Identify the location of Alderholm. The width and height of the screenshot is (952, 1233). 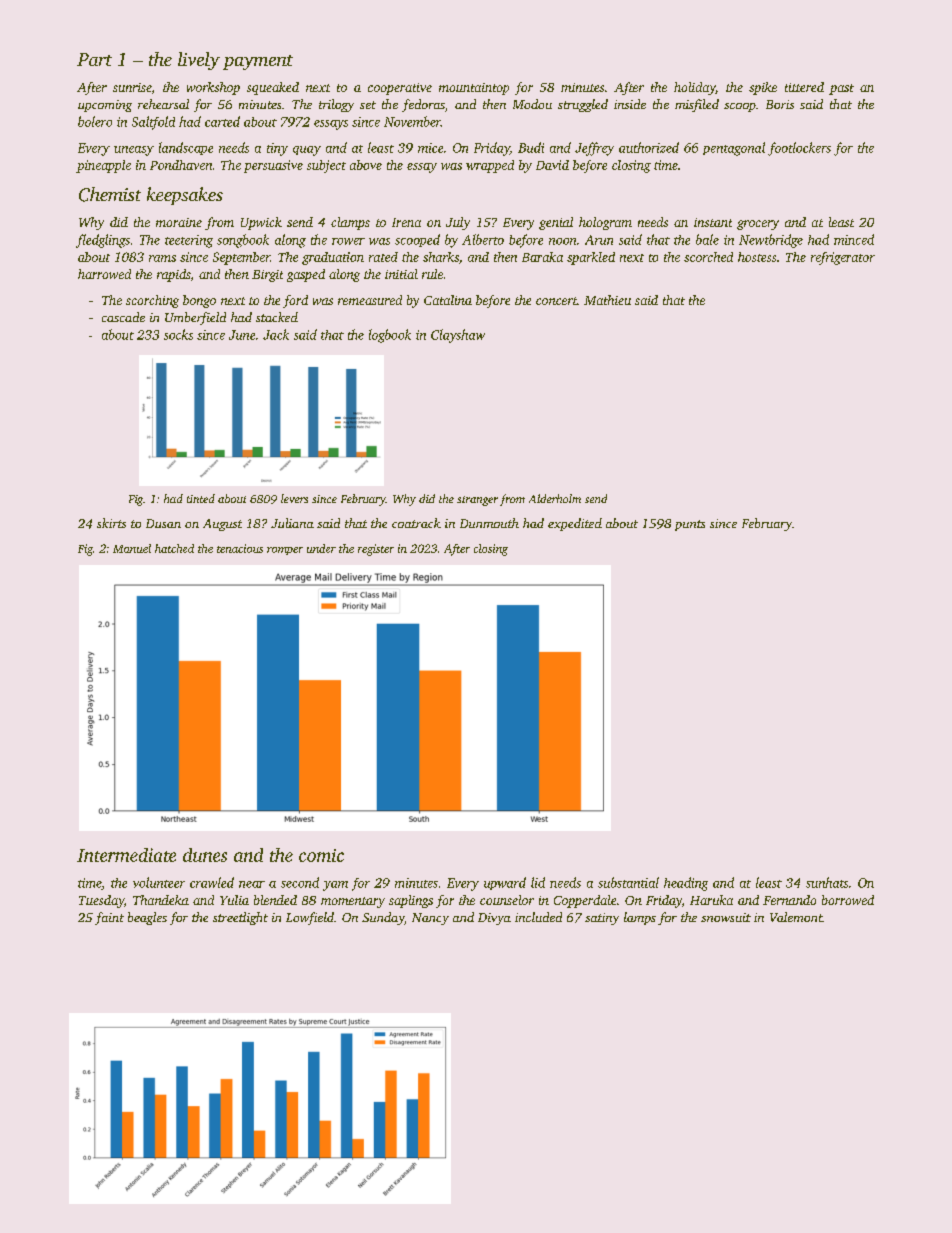
(555, 498).
